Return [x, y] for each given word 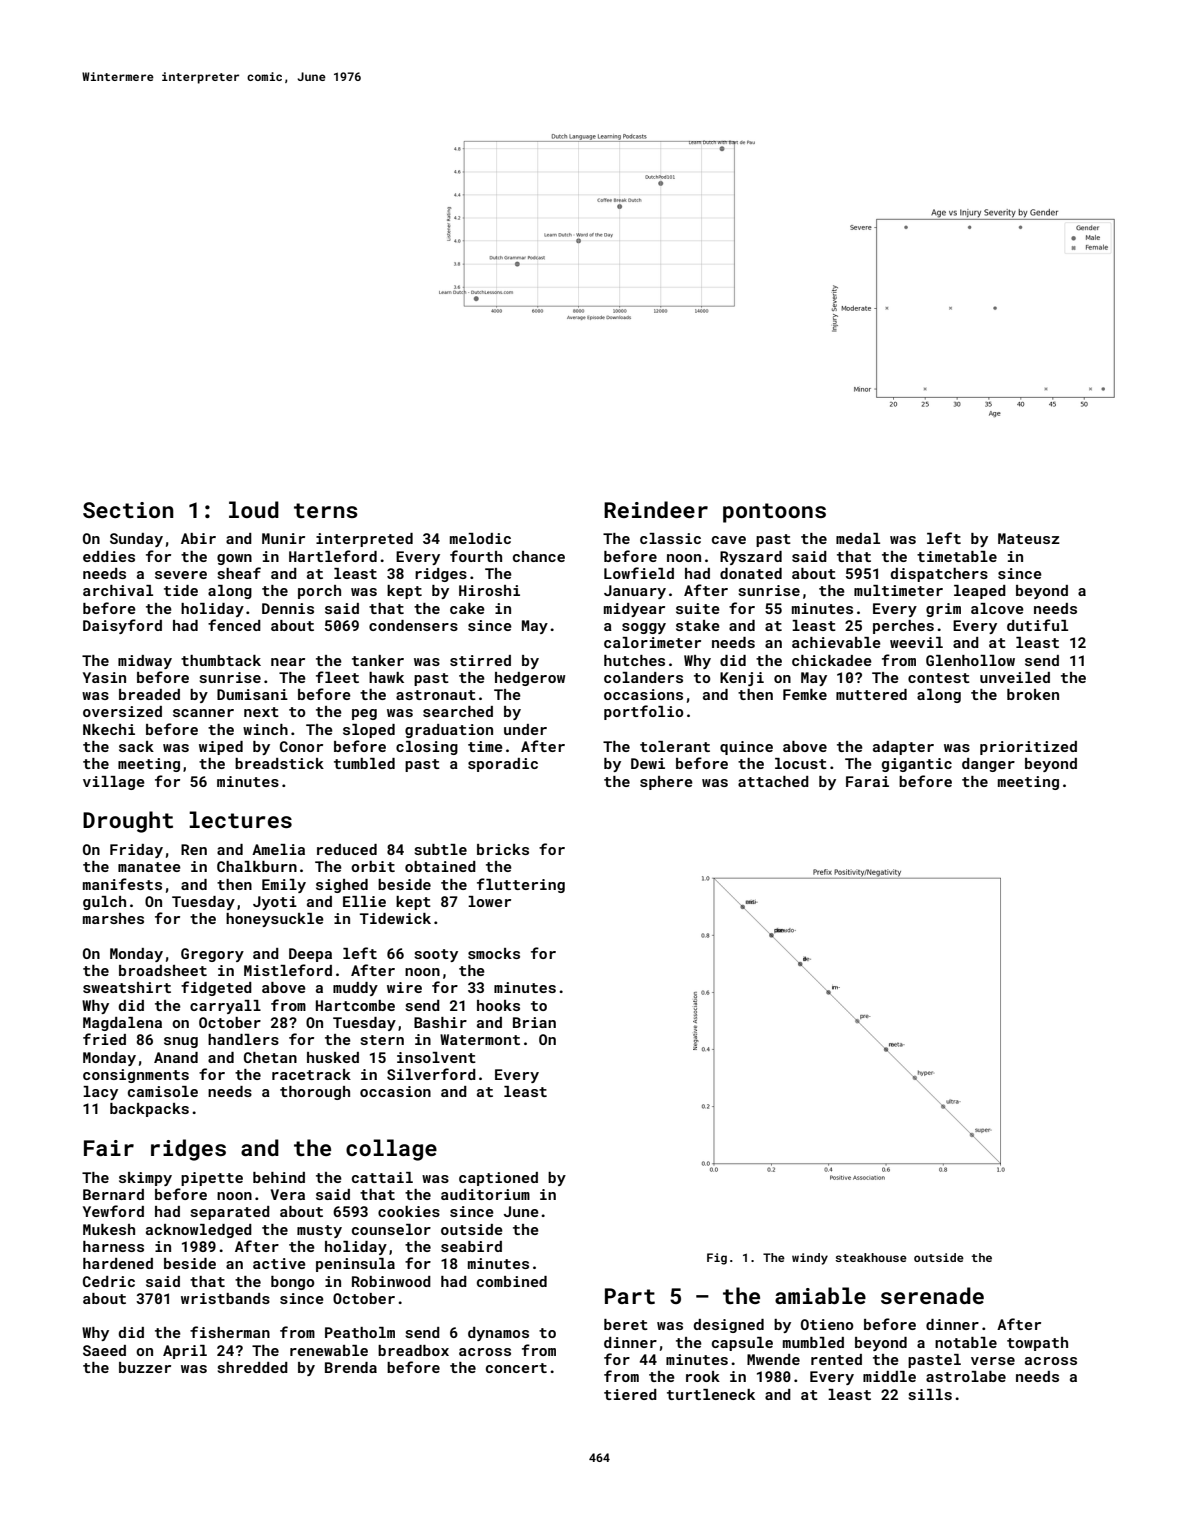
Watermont [480, 1039]
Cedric [109, 1281]
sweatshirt [127, 987]
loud [254, 509]
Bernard [113, 1194]
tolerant [675, 746]
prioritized [1028, 748]
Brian [534, 1022]
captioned [498, 1179]
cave [729, 540]
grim [943, 610]
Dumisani [252, 694]
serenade [932, 1295]
